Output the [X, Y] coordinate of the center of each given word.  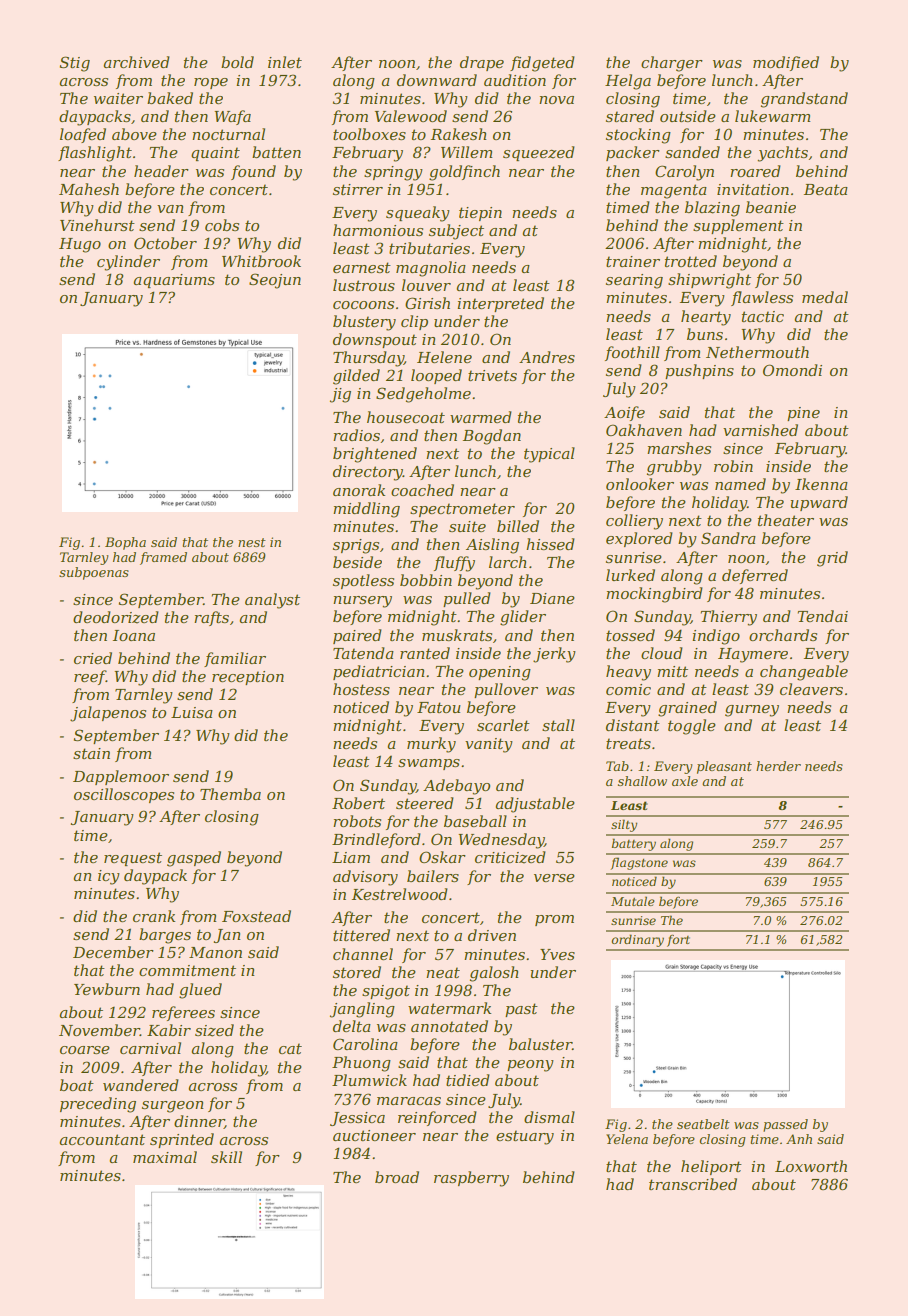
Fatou [439, 707]
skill [226, 1157]
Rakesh [459, 134]
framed [163, 558]
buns [705, 334]
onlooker [640, 484]
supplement [738, 226]
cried [93, 658]
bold [237, 62]
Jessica [357, 1119]
